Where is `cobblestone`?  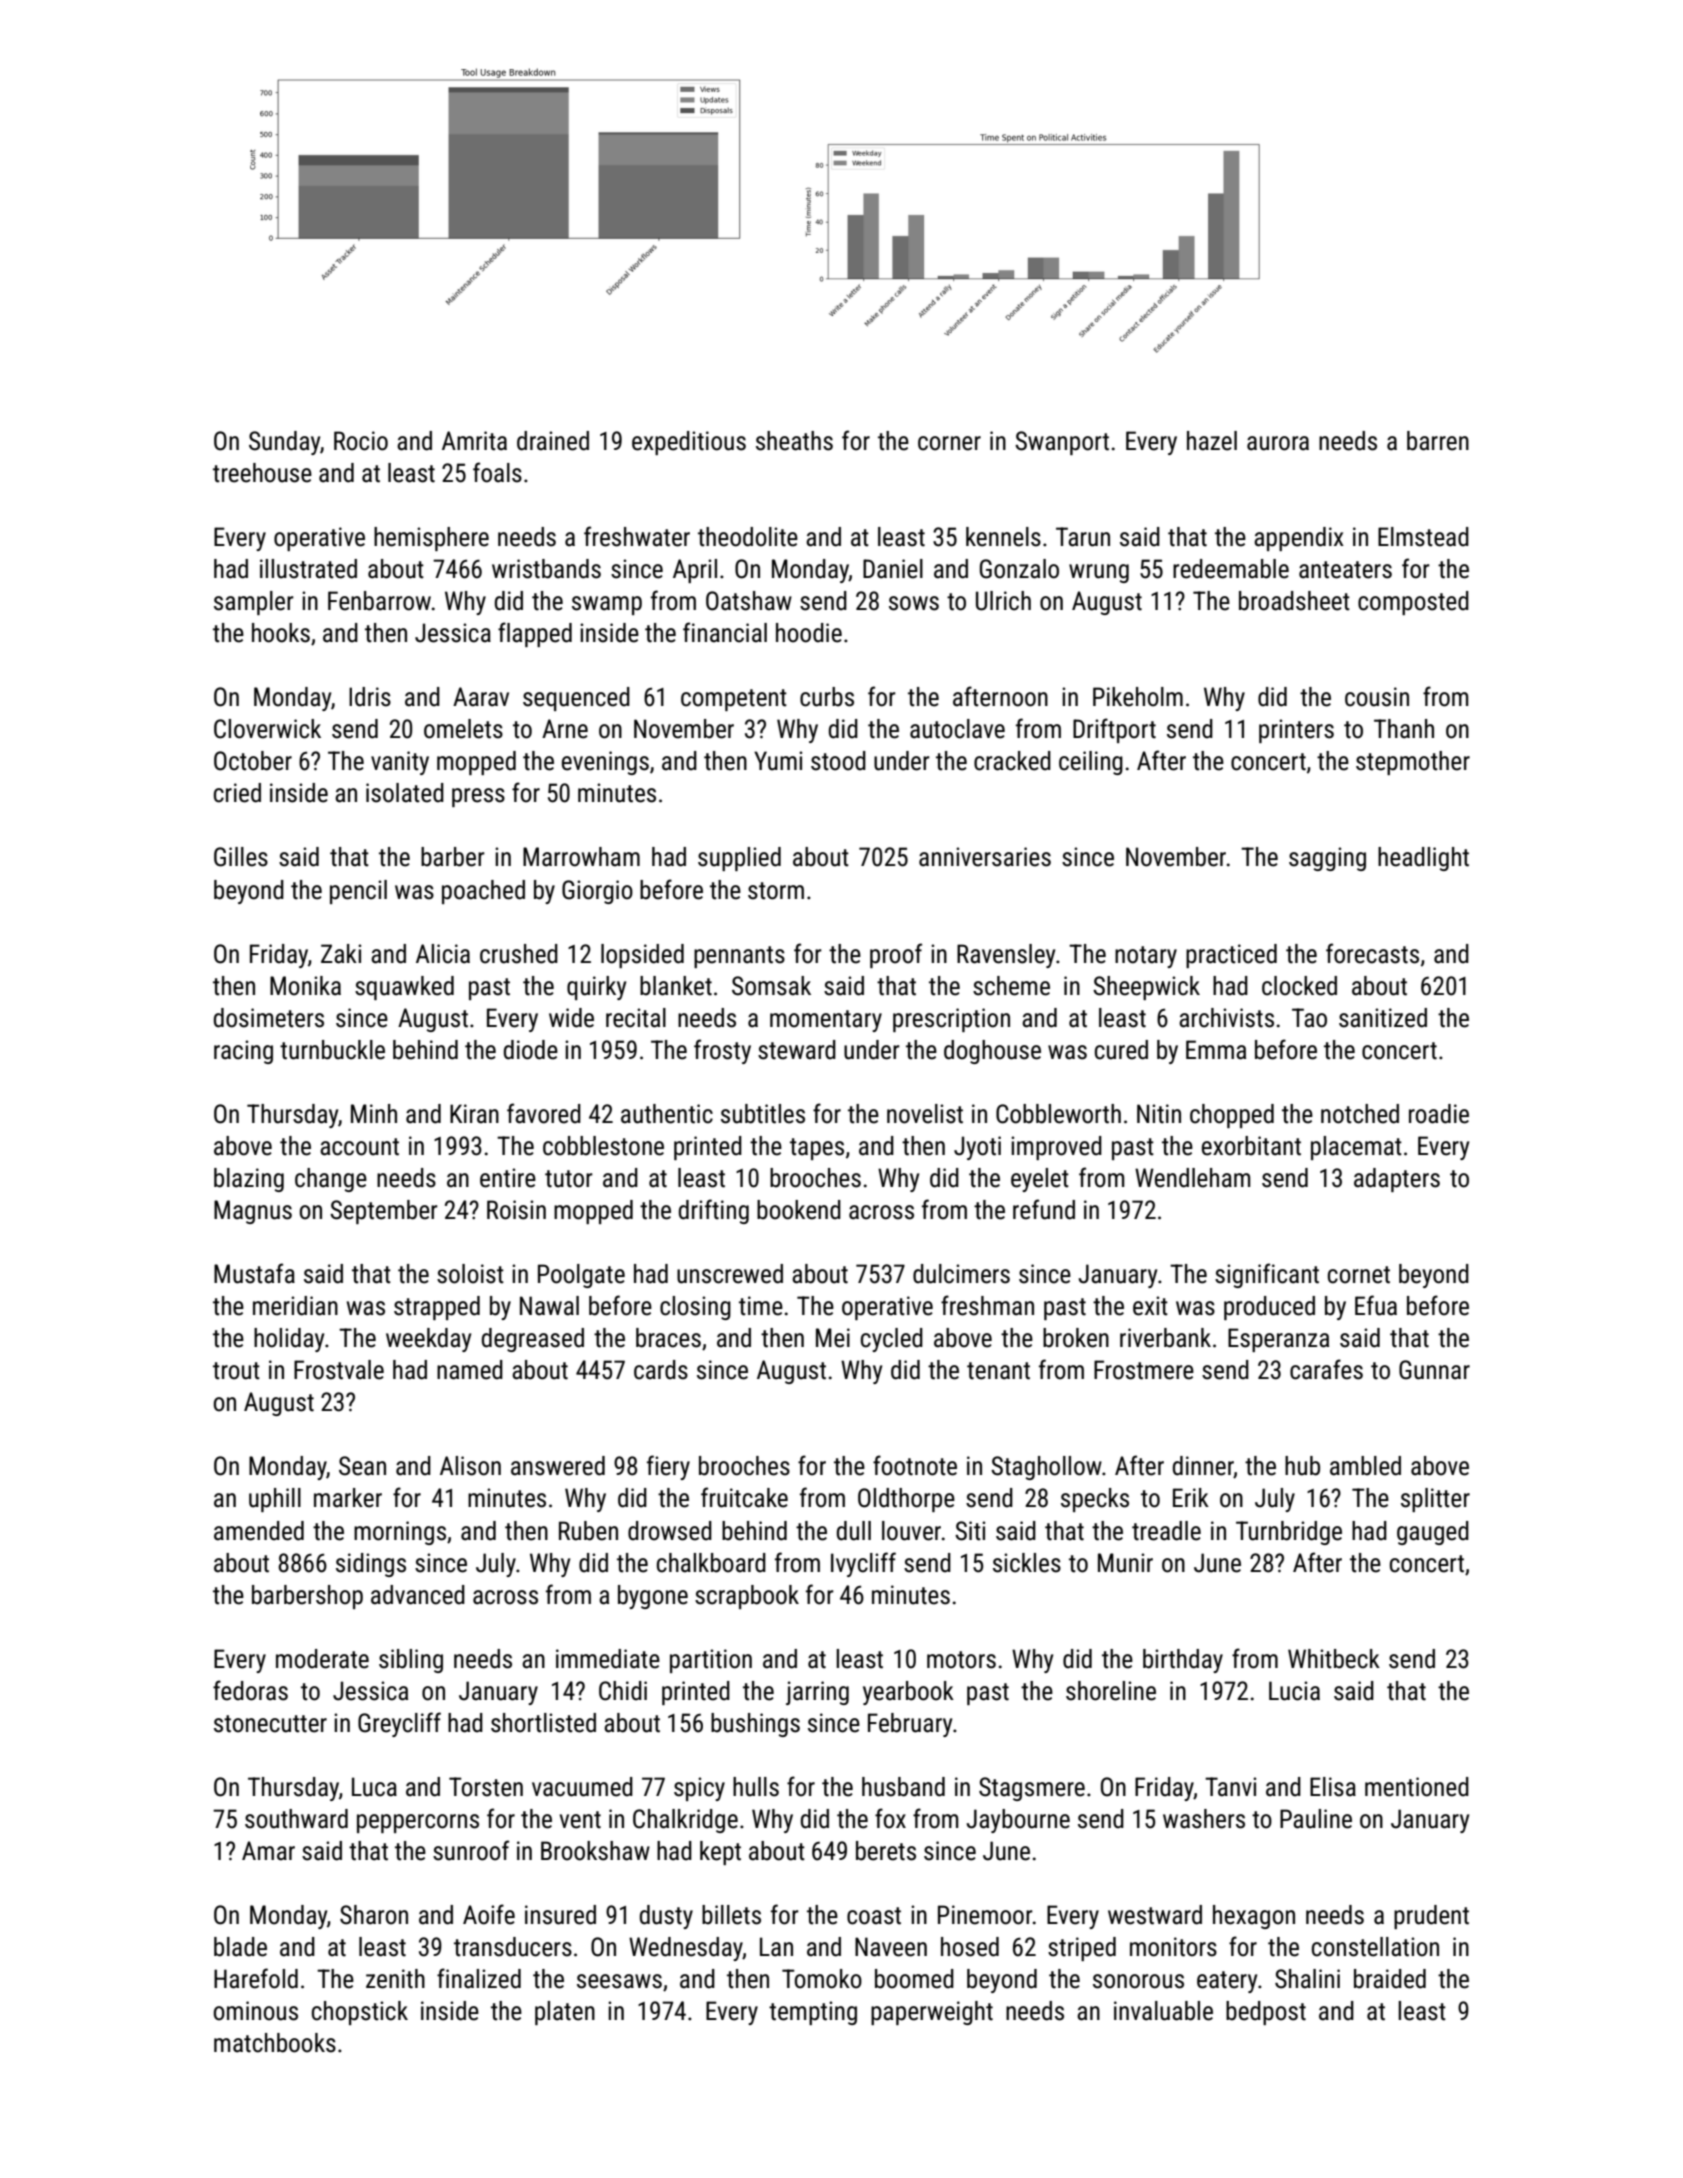 cobblestone is located at coordinates (603, 1146).
